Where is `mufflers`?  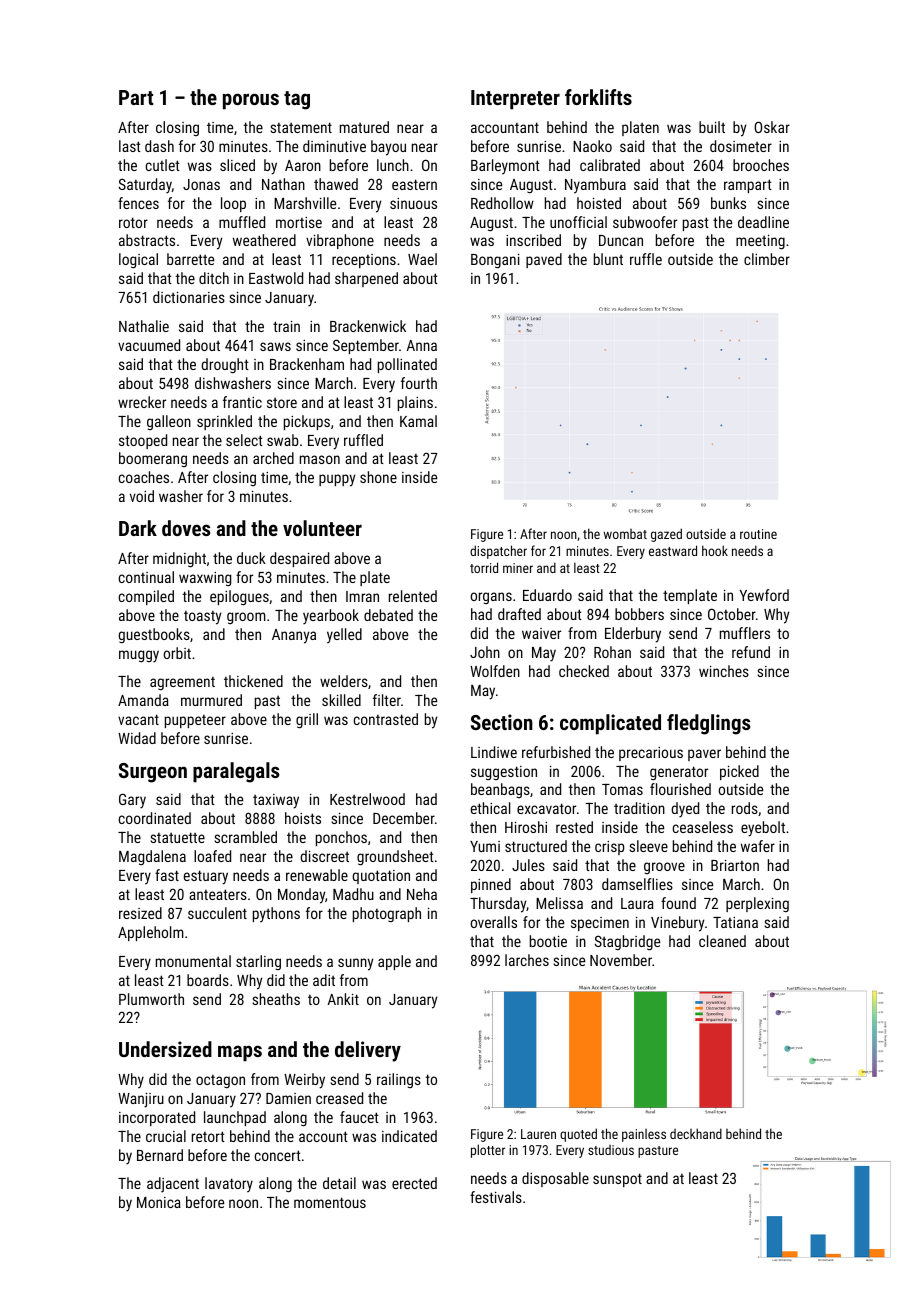
mufflers is located at coordinates (745, 633).
